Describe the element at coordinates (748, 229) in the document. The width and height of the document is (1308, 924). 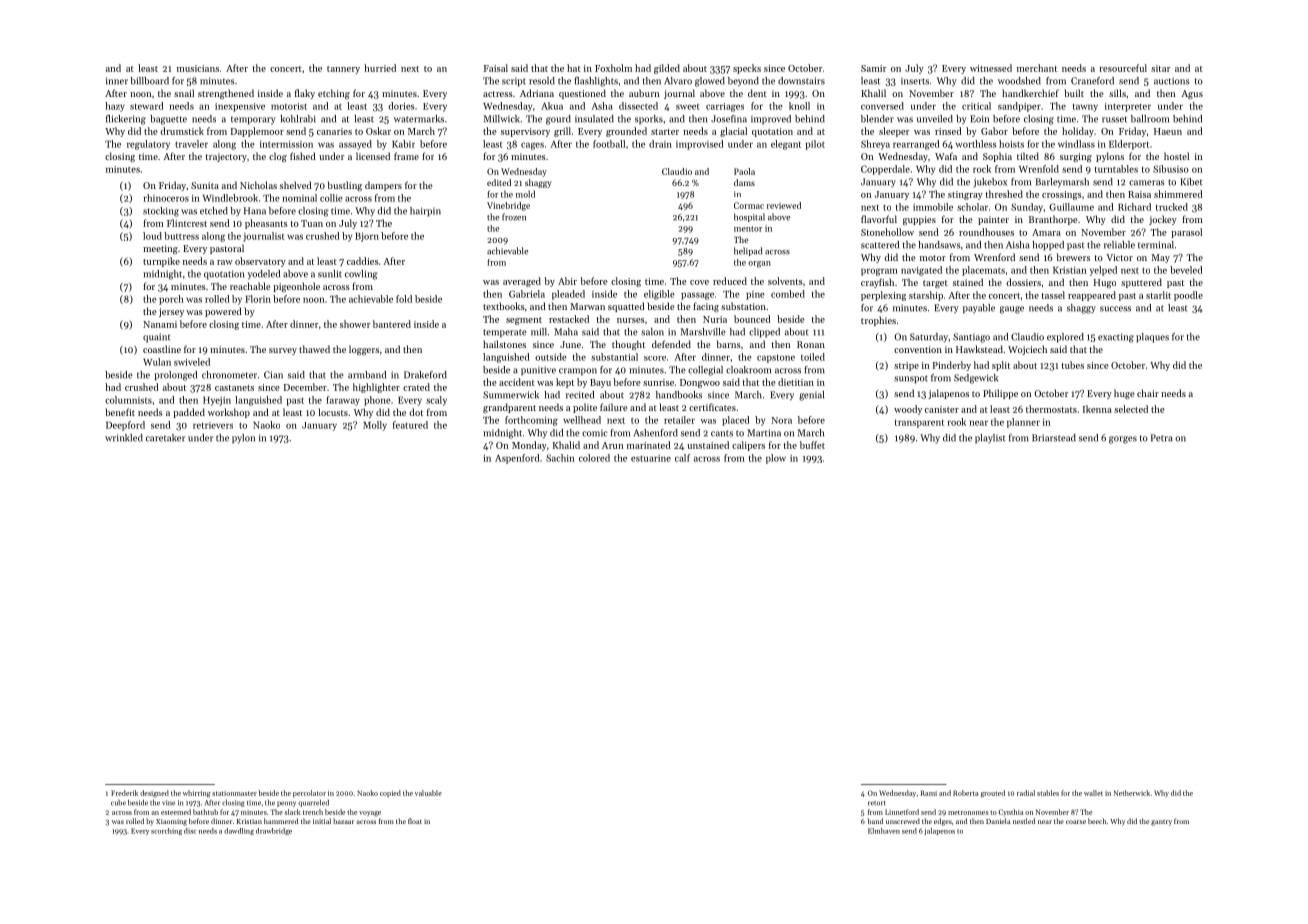
I see `mentor` at that location.
